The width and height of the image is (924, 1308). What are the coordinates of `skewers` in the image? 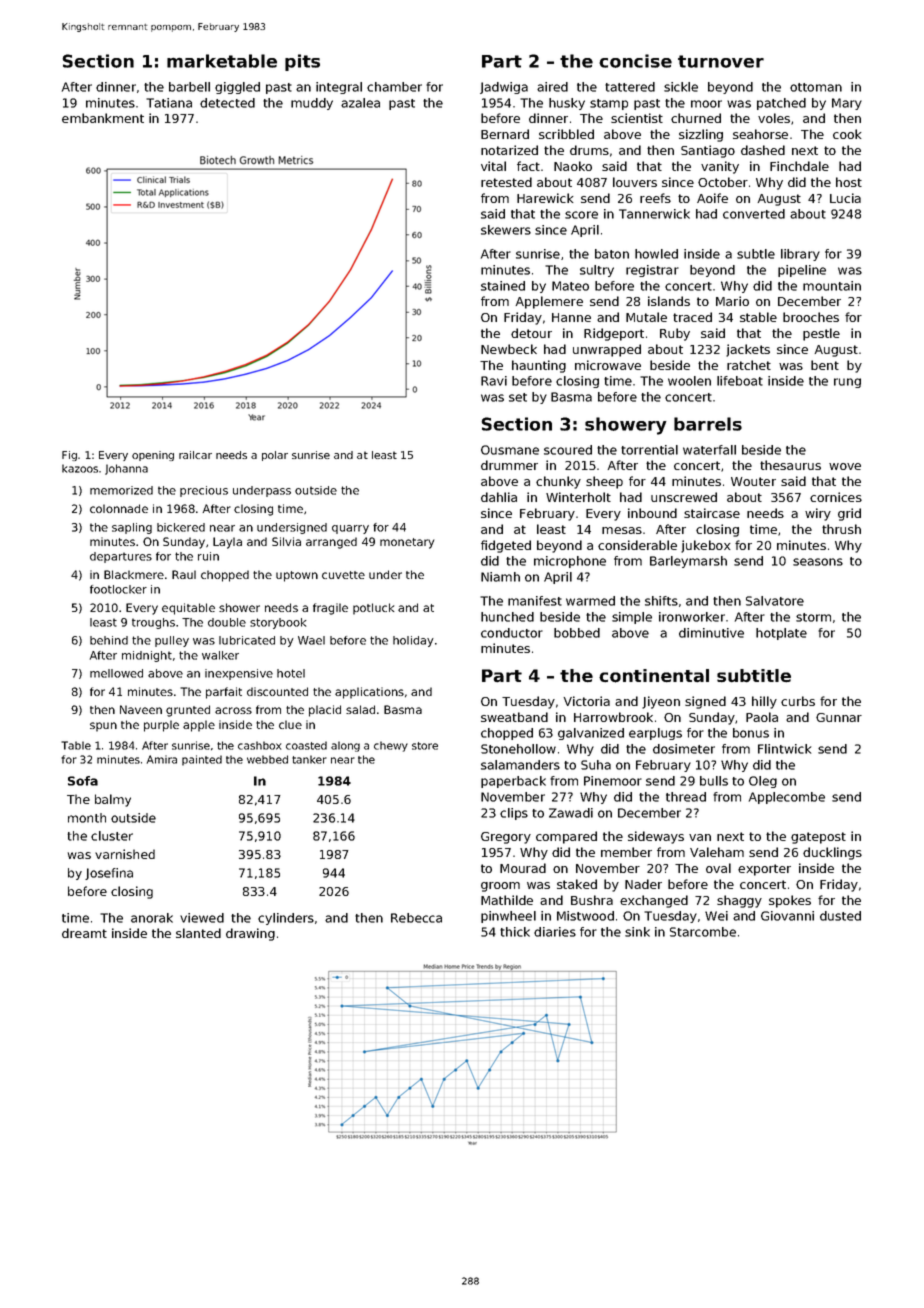 It's located at (506, 230).
